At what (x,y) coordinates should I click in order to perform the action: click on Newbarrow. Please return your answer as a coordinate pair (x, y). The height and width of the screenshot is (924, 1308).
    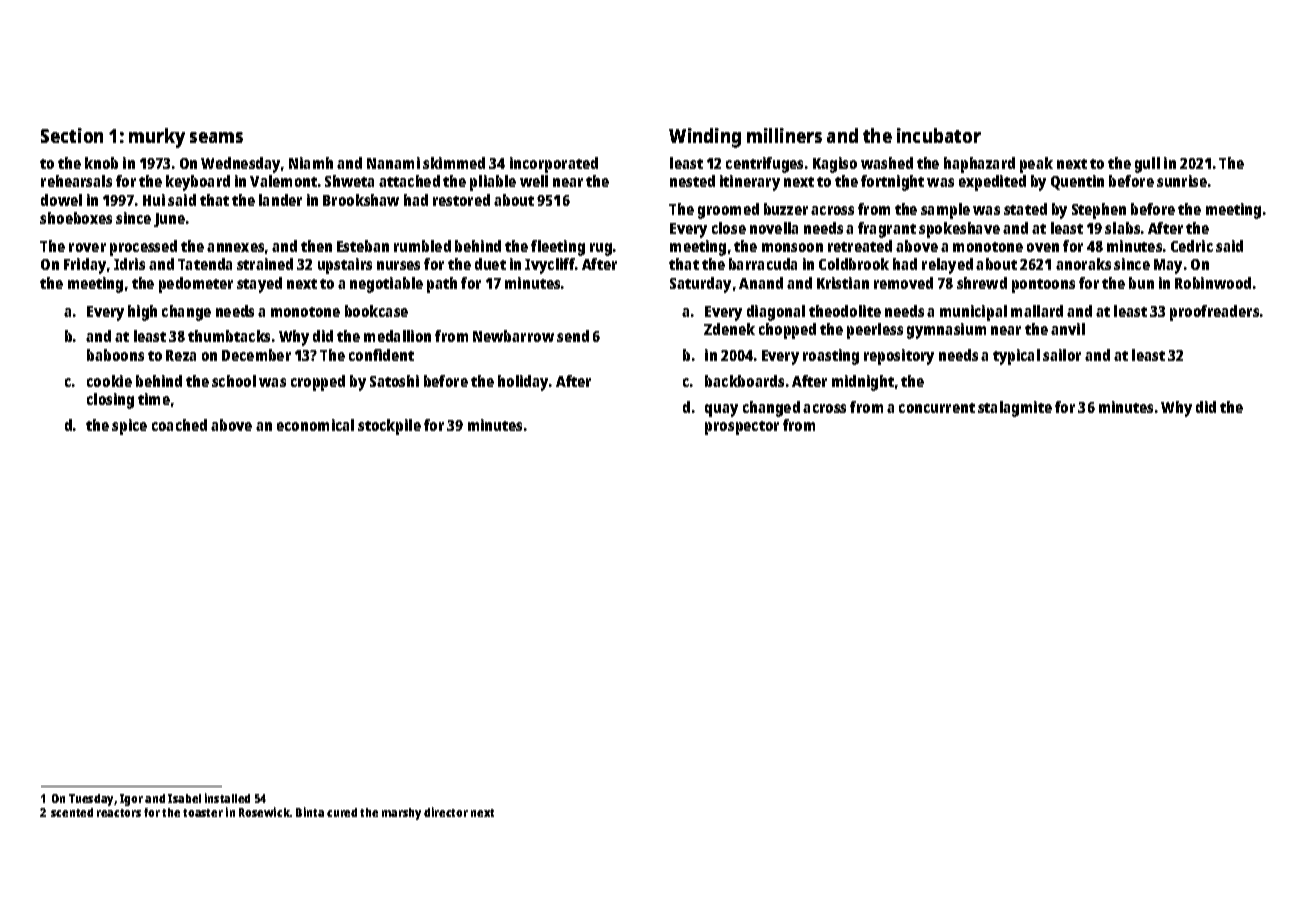
    Looking at the image, I should click on (513, 336).
